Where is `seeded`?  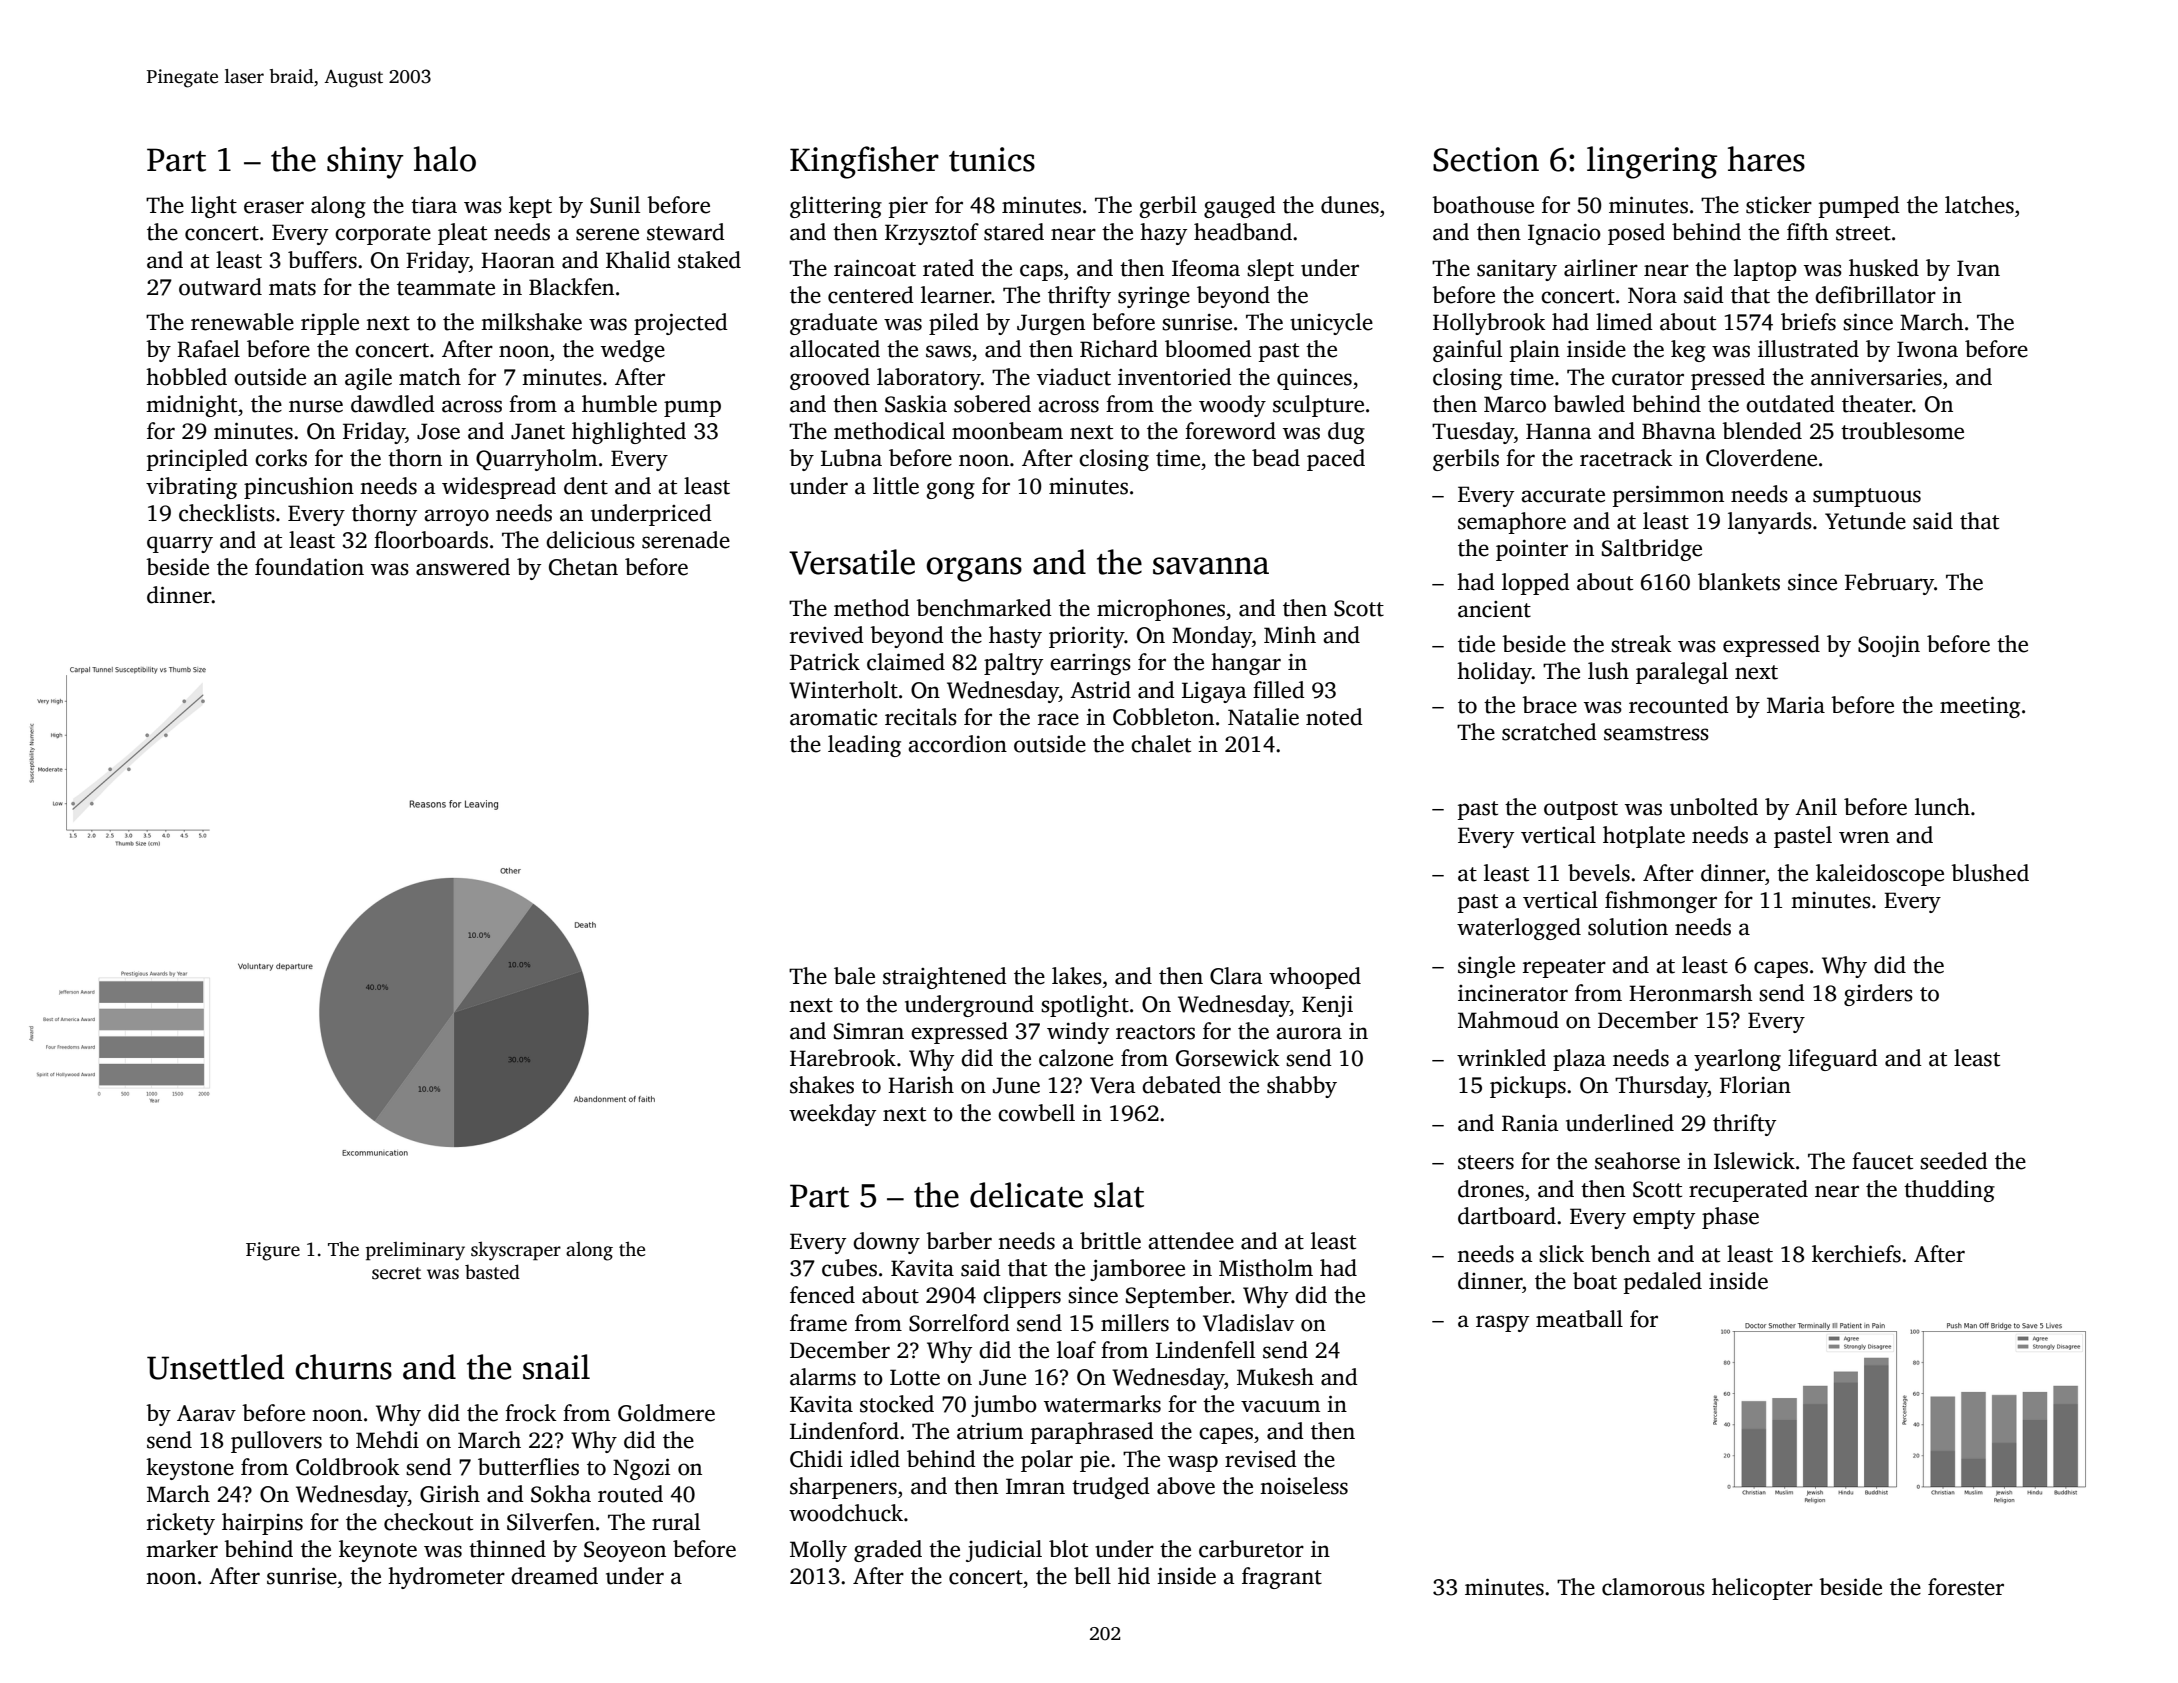
seeded is located at coordinates (1954, 1161).
